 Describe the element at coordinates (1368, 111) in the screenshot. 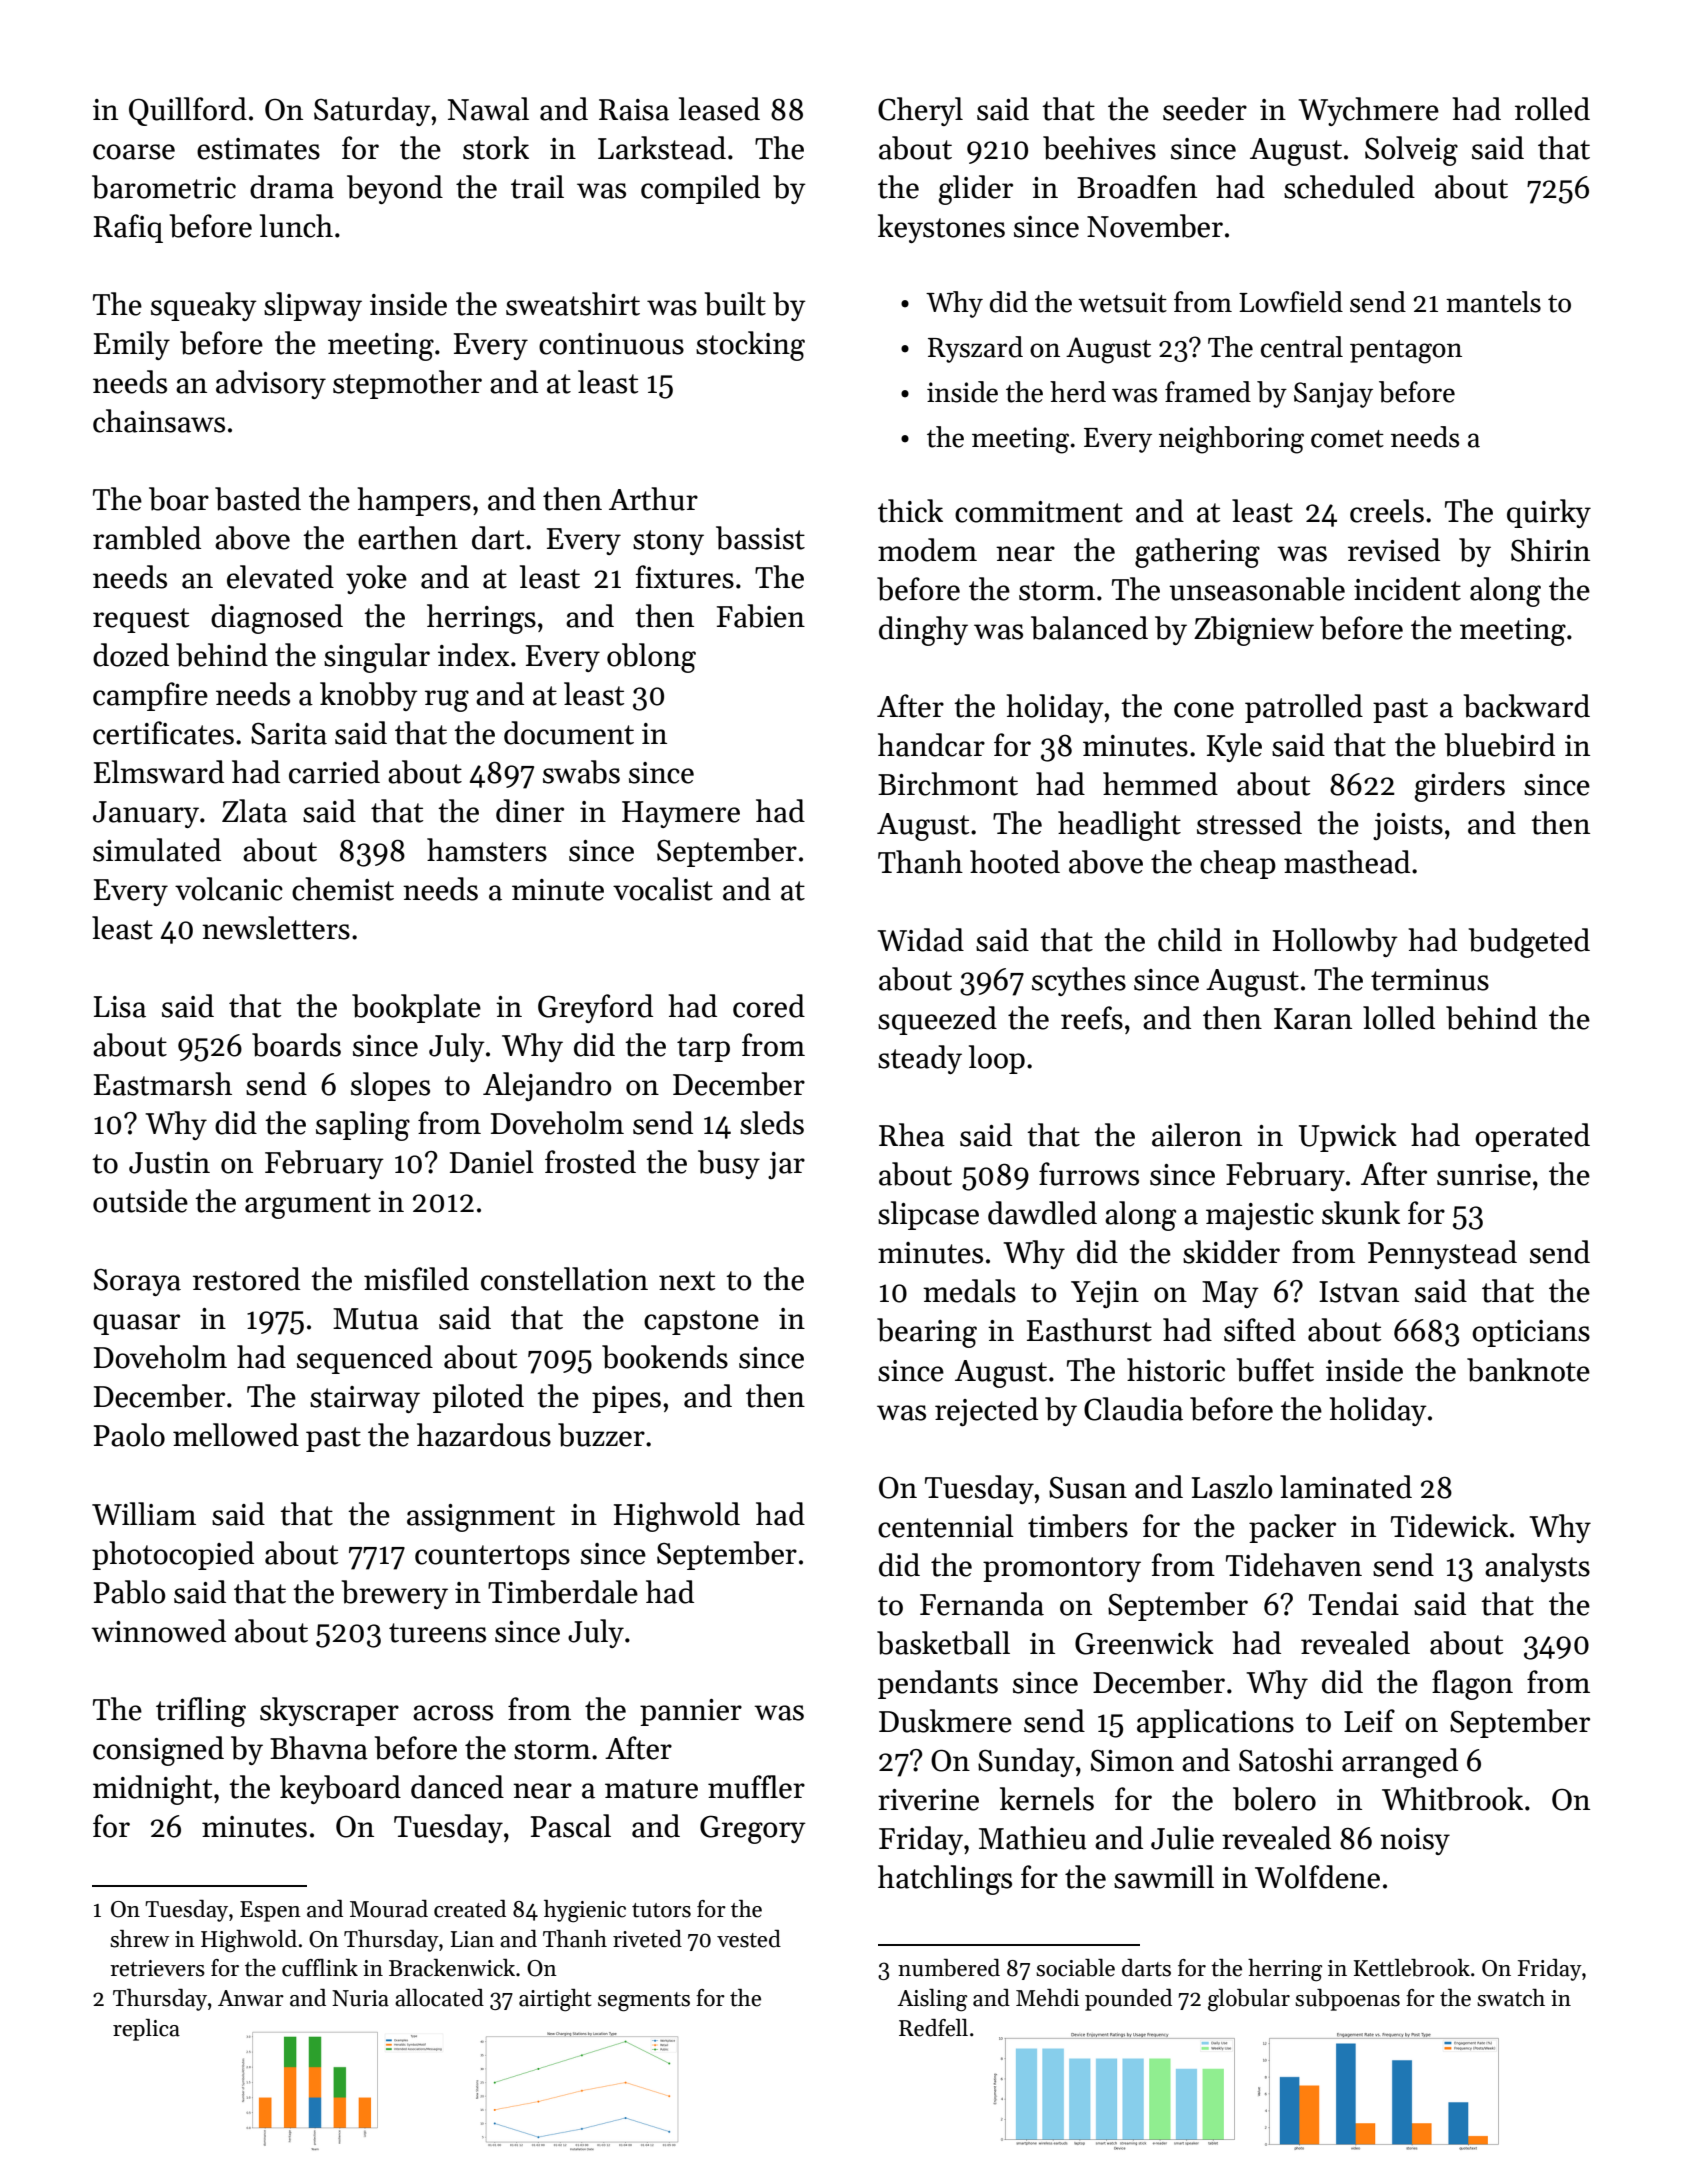

I see `Wychmere` at that location.
